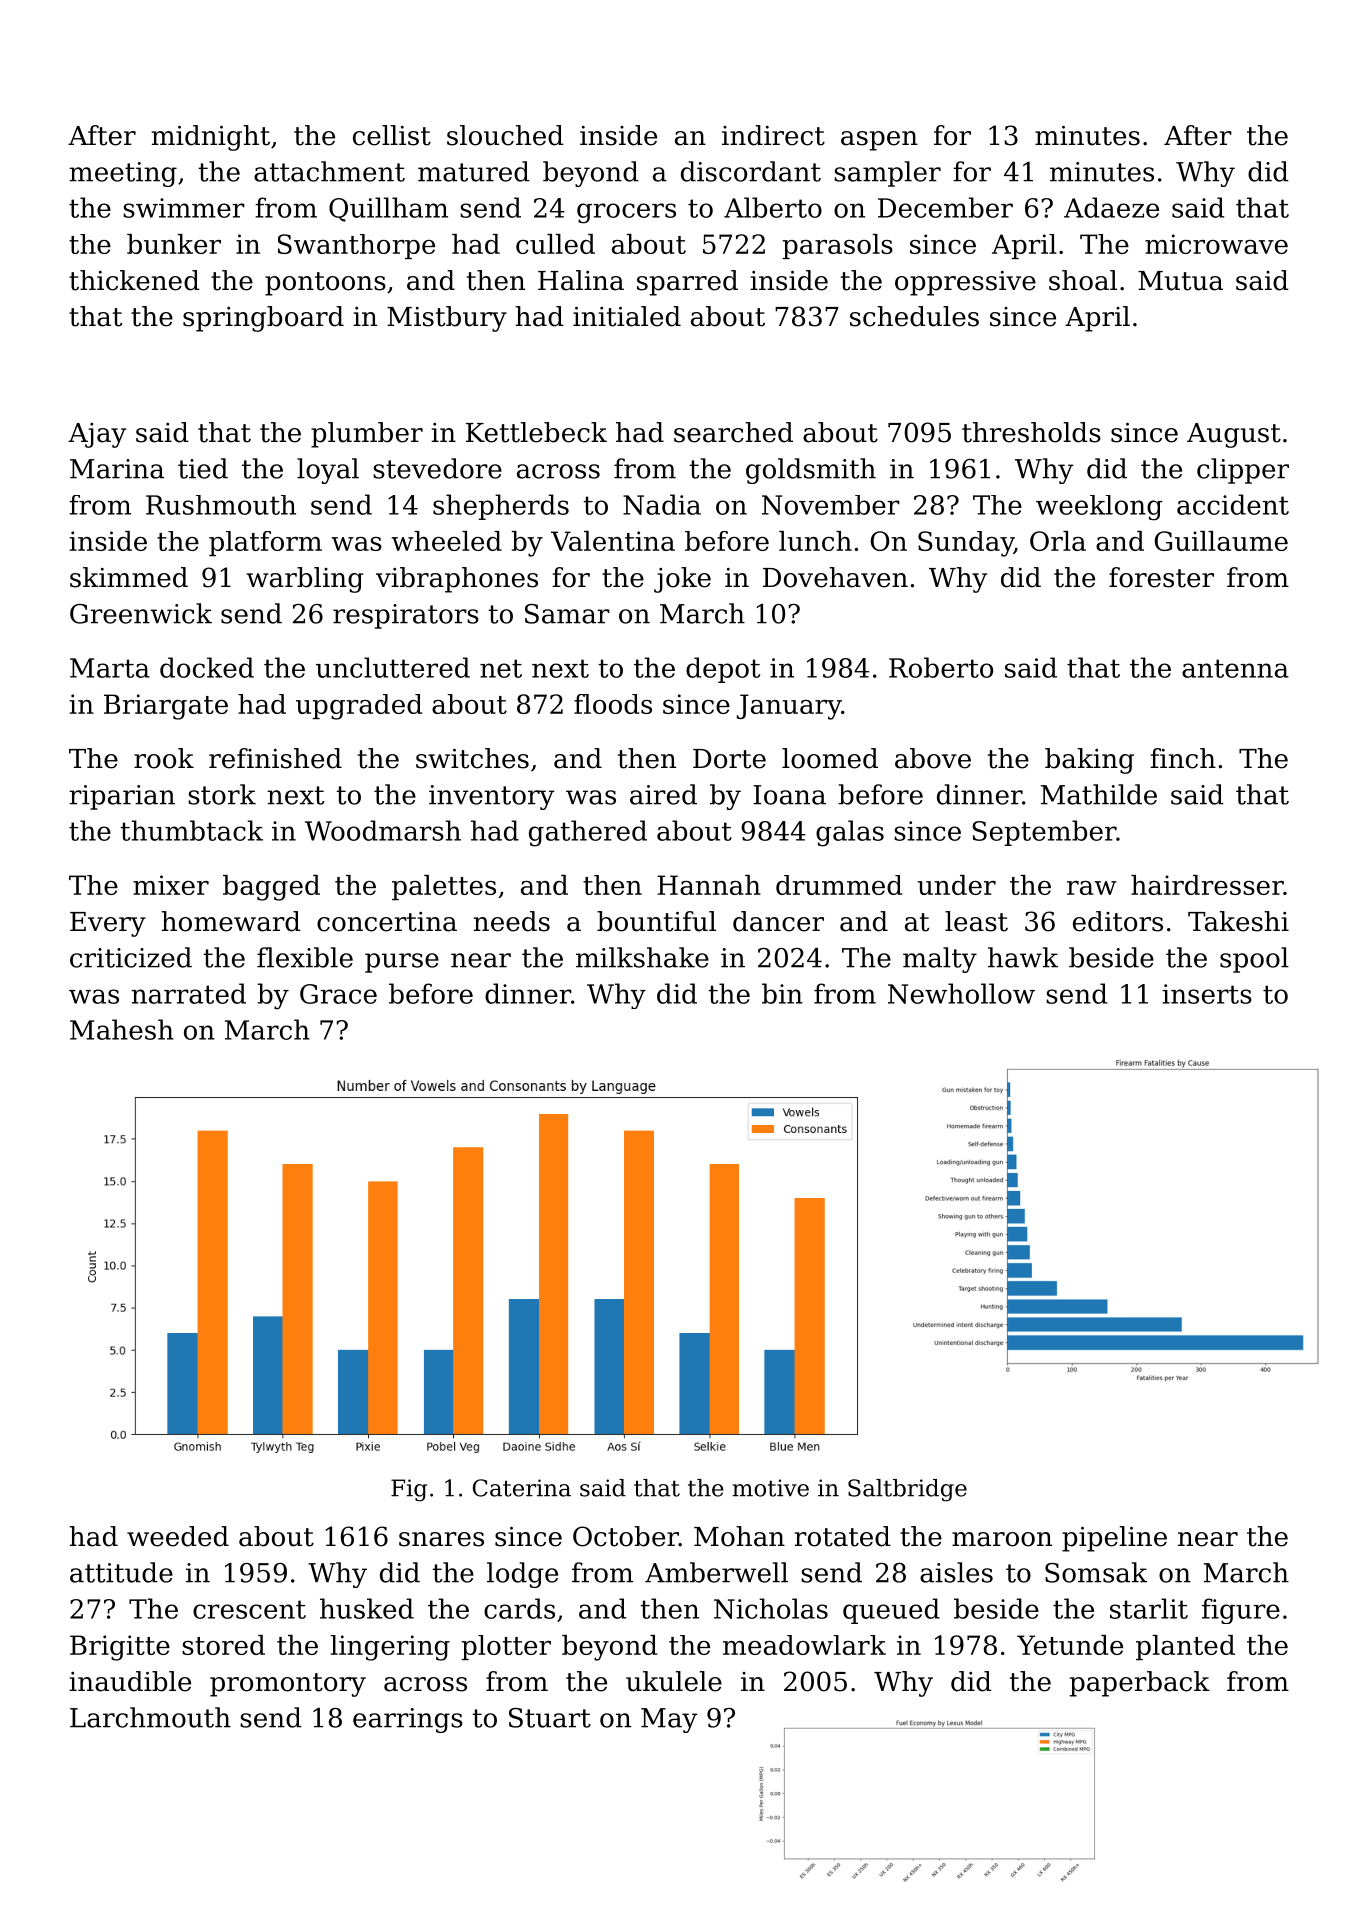  Describe the element at coordinates (122, 1029) in the page. I see `Mahesh` at that location.
